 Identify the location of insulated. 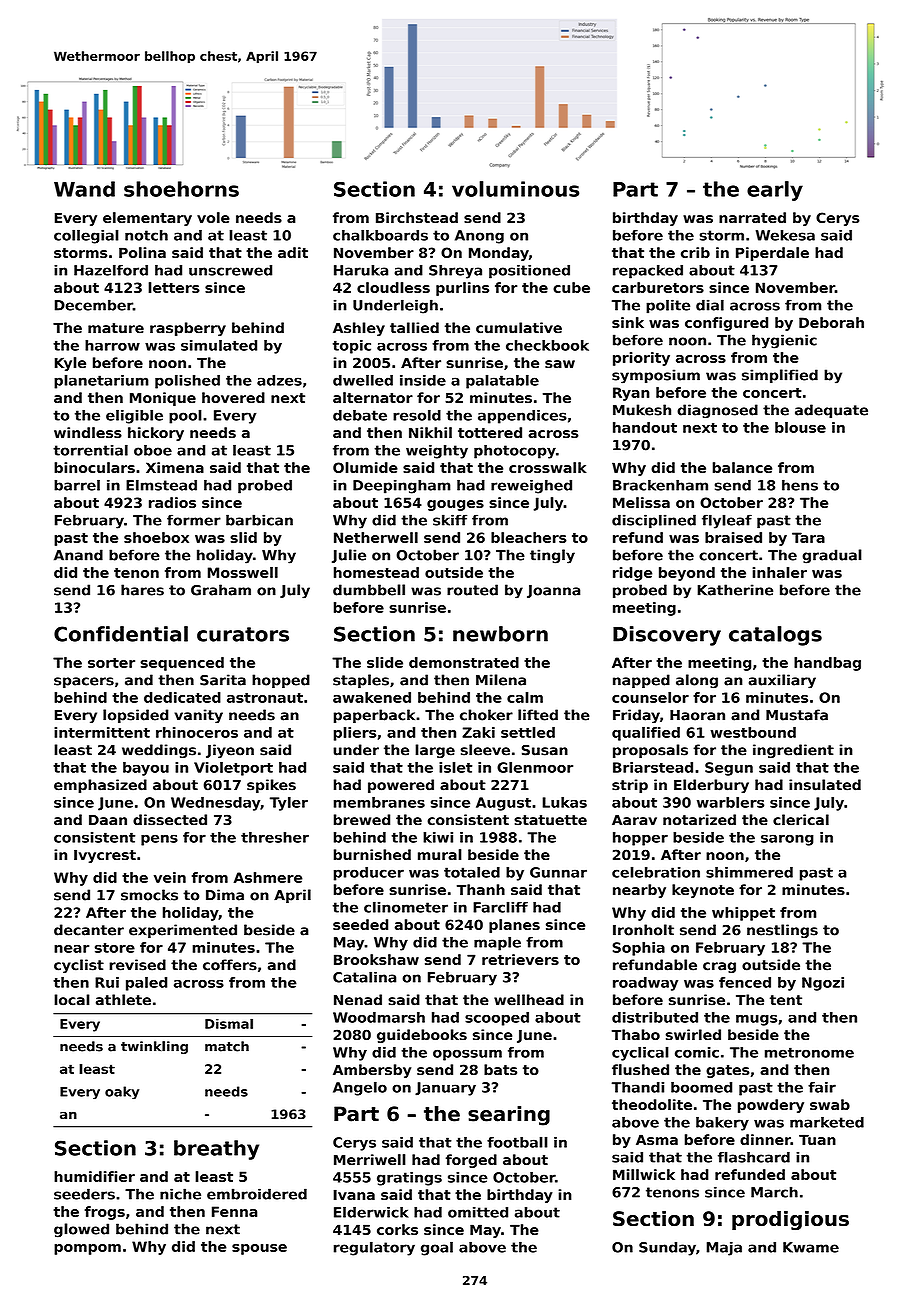
(825, 785).
